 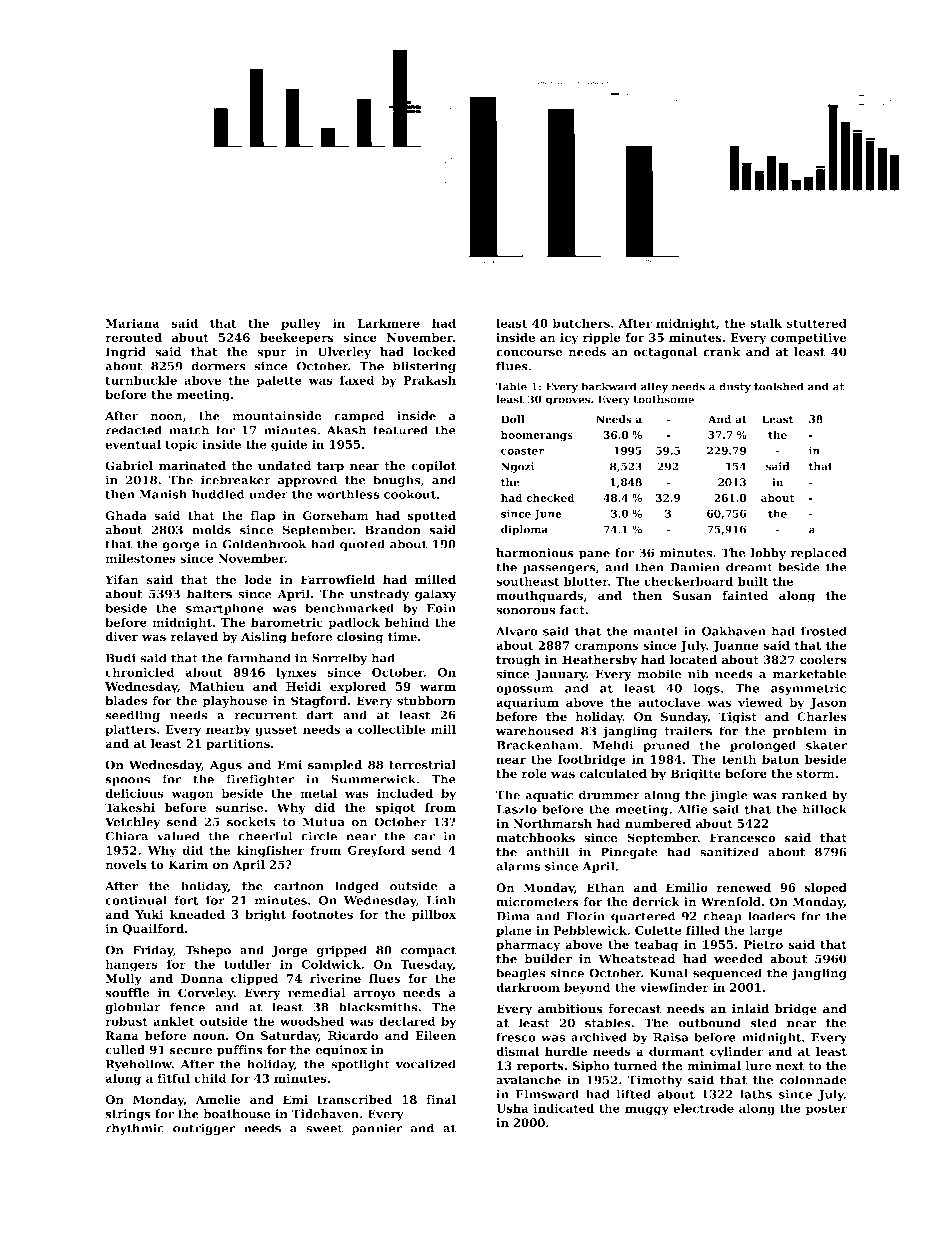 What do you see at coordinates (537, 745) in the screenshot?
I see `Brackenham` at bounding box center [537, 745].
